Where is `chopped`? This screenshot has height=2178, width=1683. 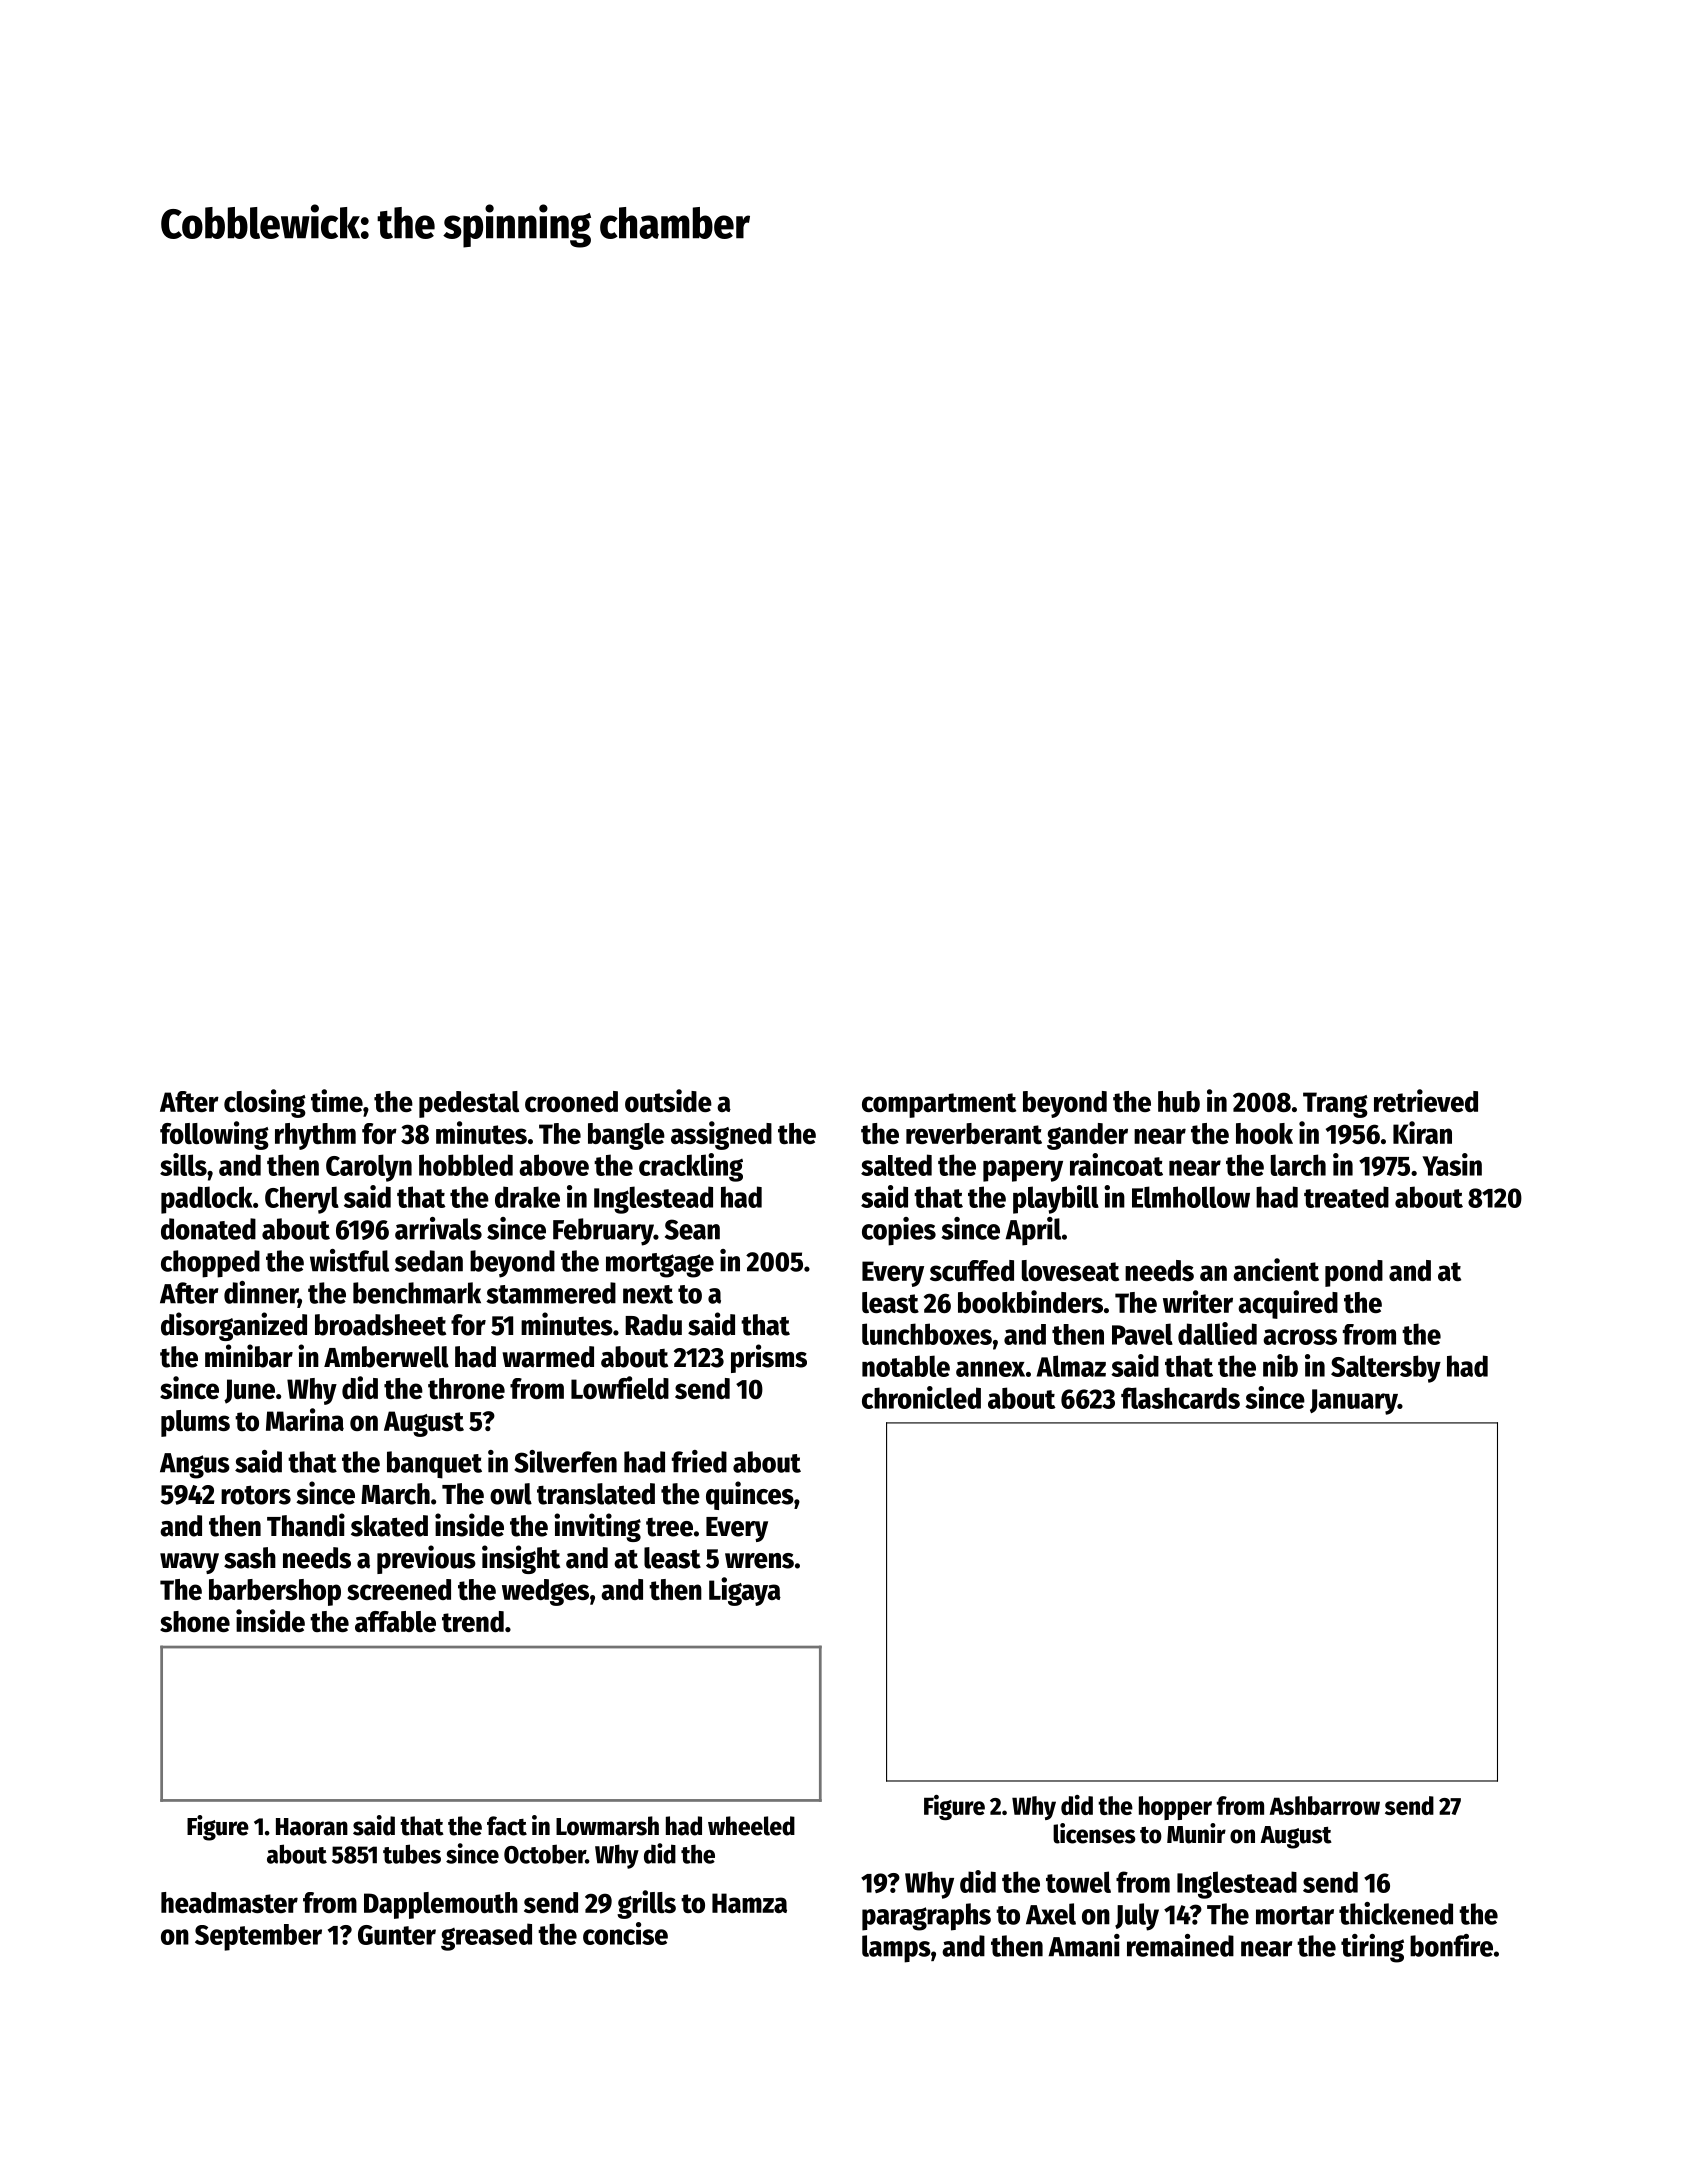
chopped is located at coordinates (210, 1264).
